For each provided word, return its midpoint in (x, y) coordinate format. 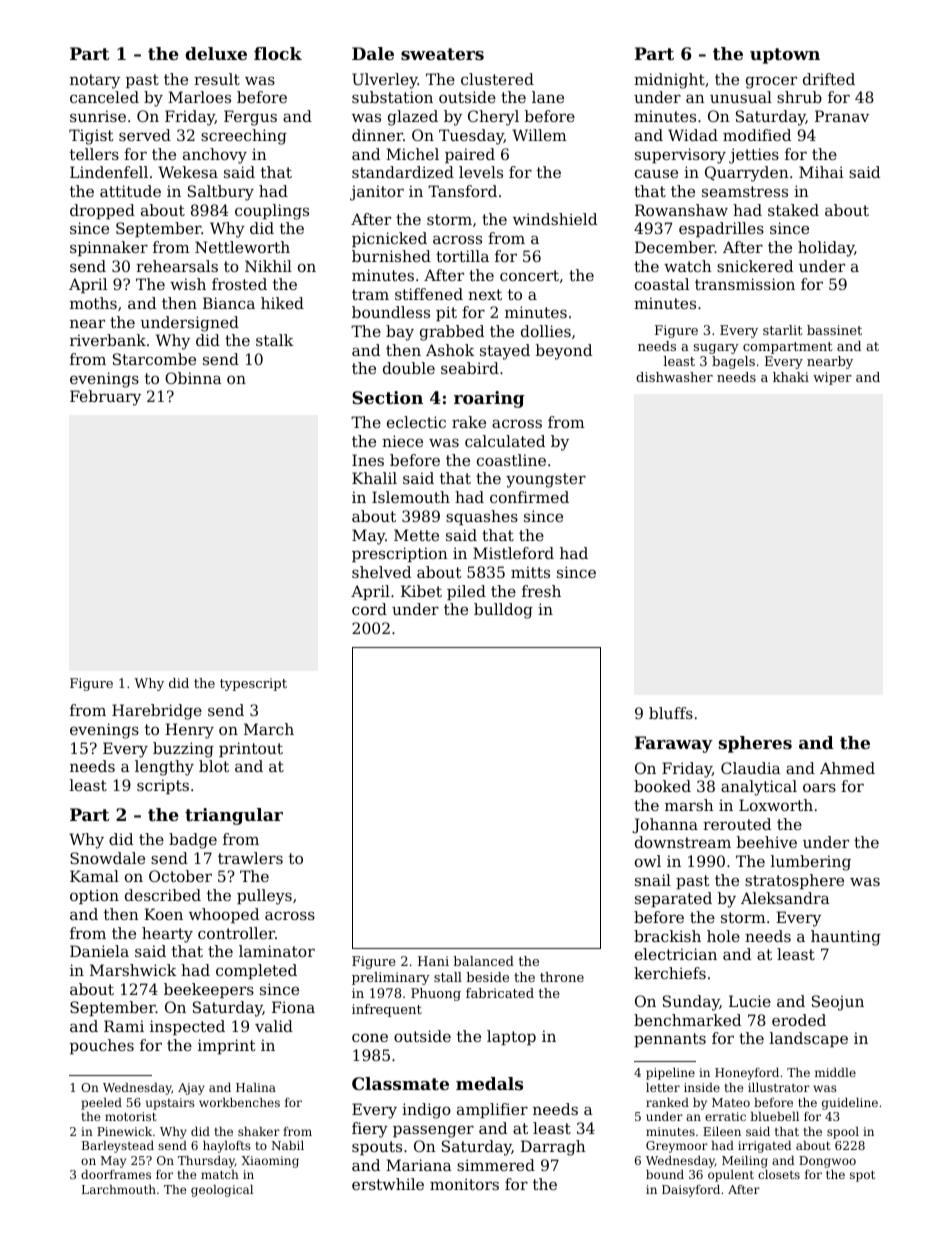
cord (369, 609)
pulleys (264, 897)
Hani (433, 961)
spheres (755, 744)
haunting (846, 938)
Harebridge (157, 712)
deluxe (216, 53)
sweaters (442, 54)
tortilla (462, 256)
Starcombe (154, 359)
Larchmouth (119, 1189)
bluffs (671, 713)
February (105, 398)
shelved (381, 572)
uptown (785, 56)
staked (793, 210)
